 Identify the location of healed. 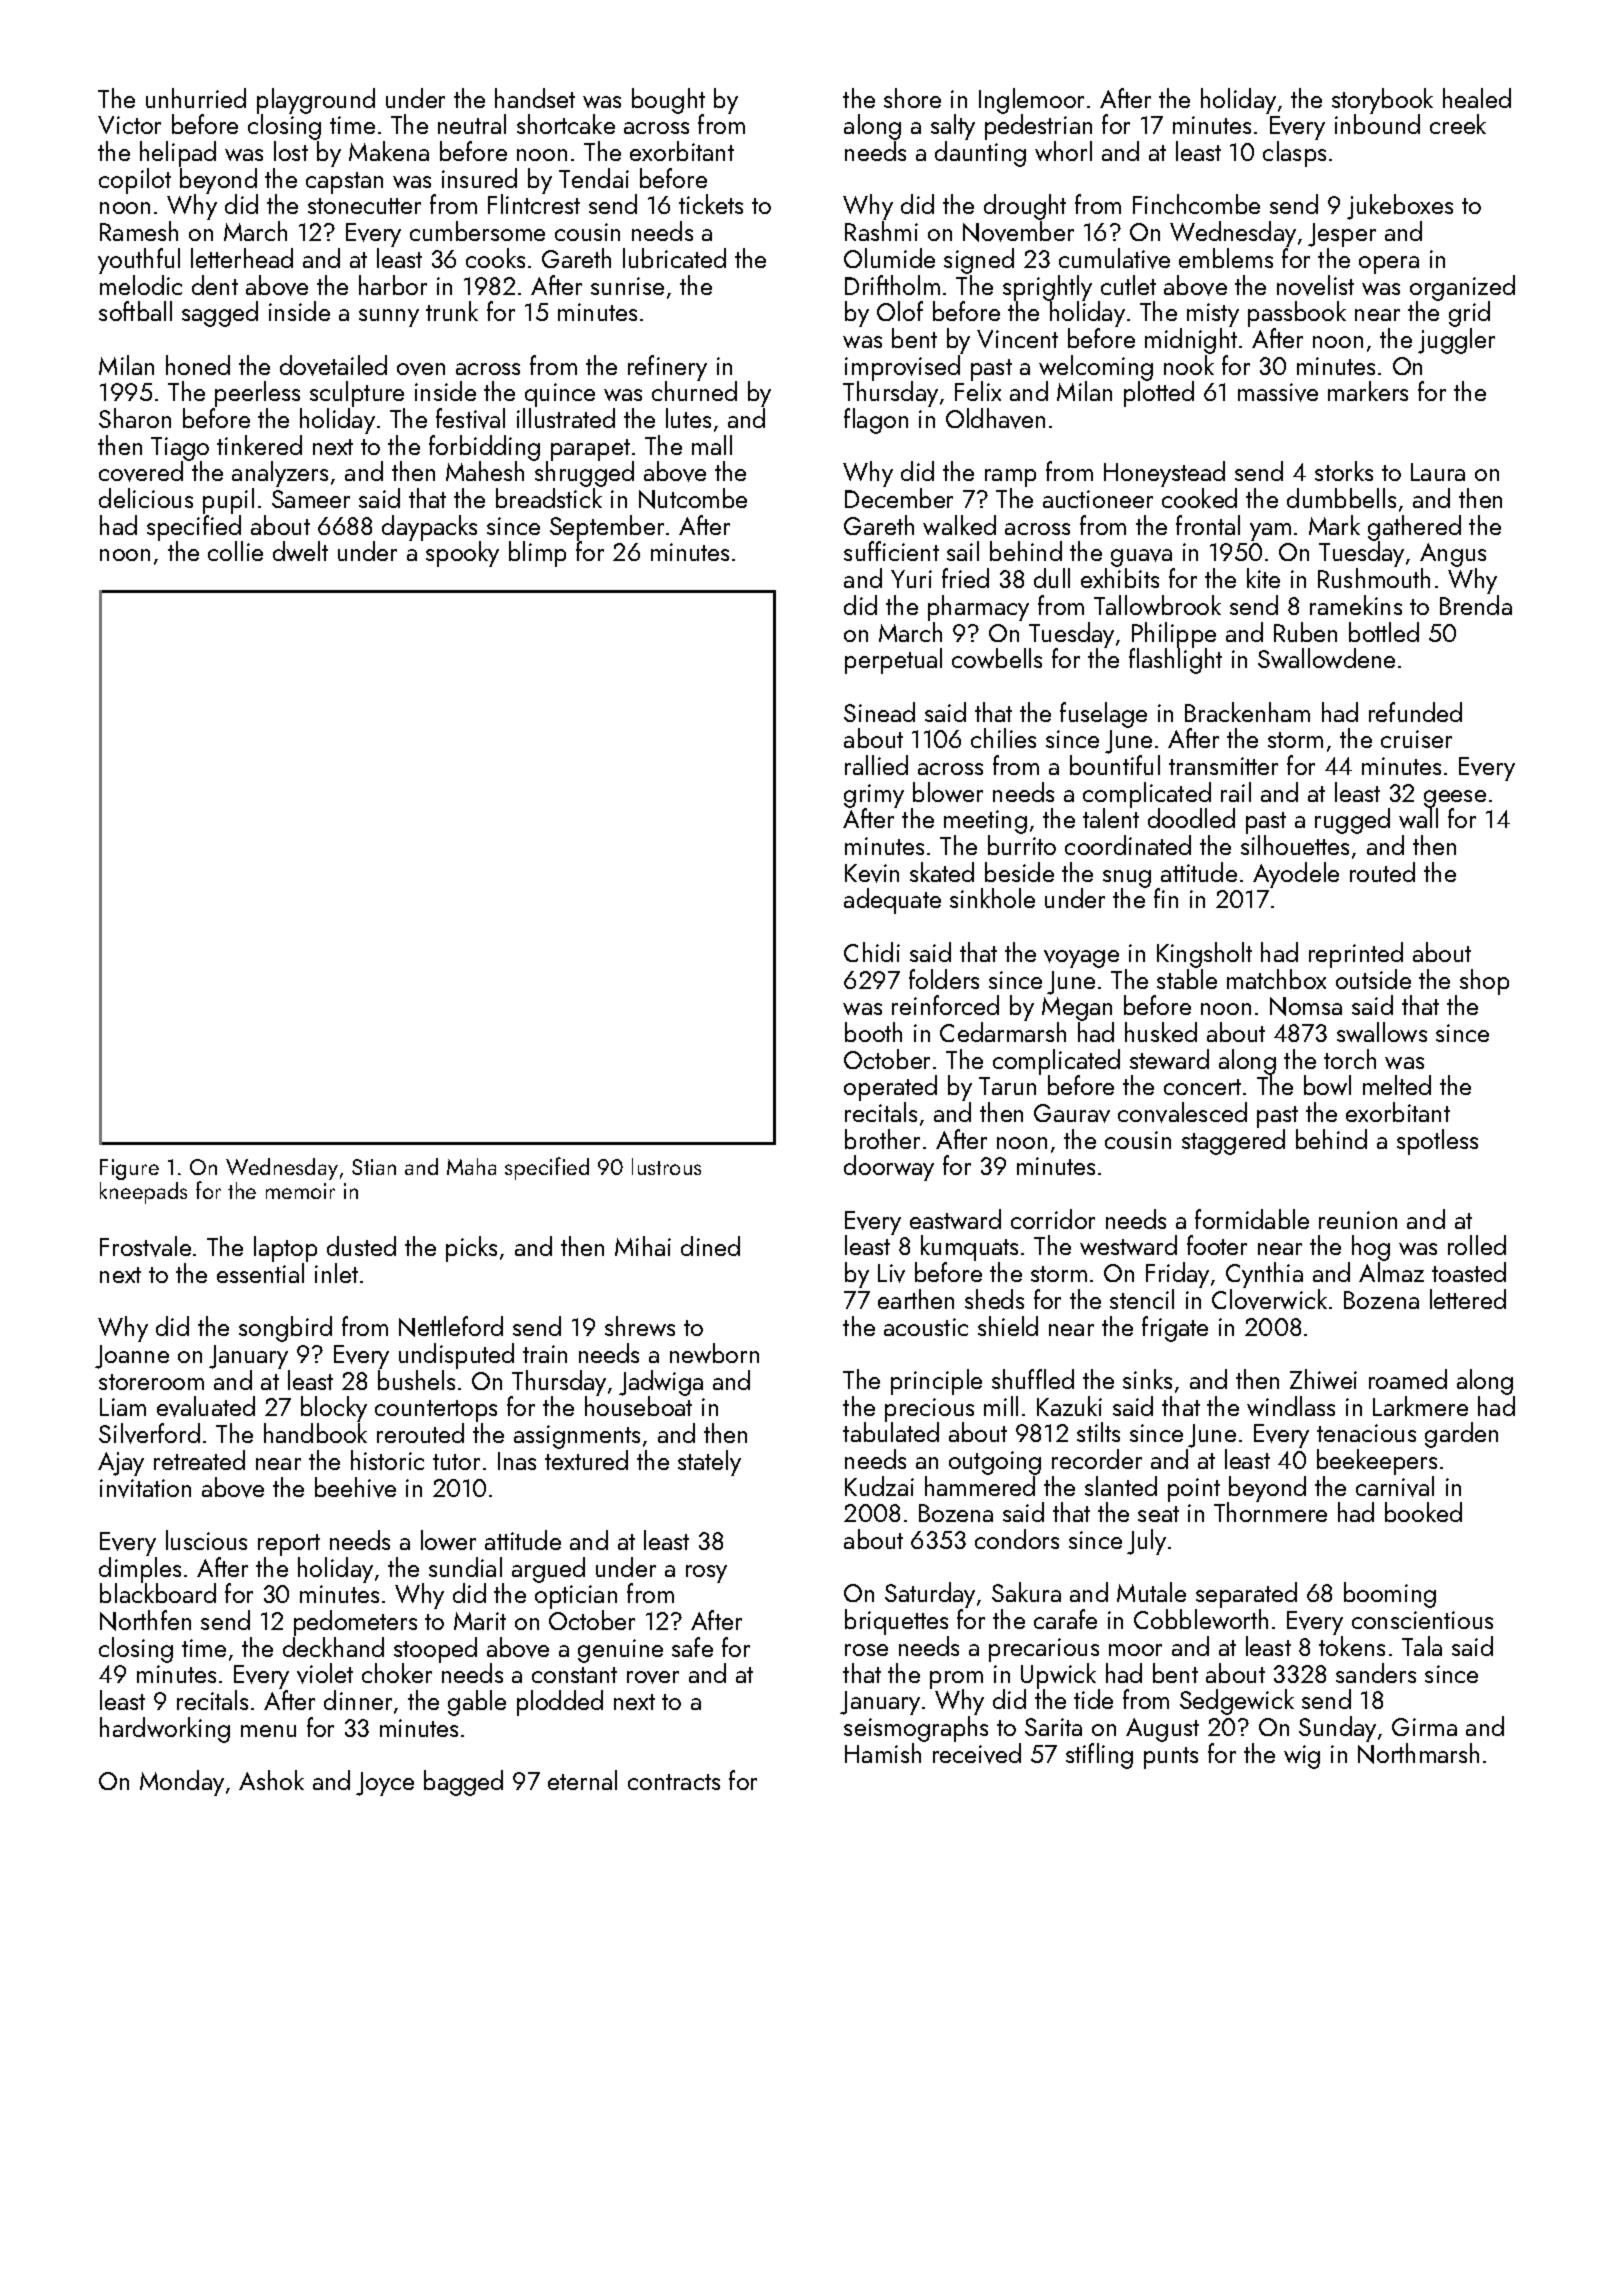
(1477, 98).
